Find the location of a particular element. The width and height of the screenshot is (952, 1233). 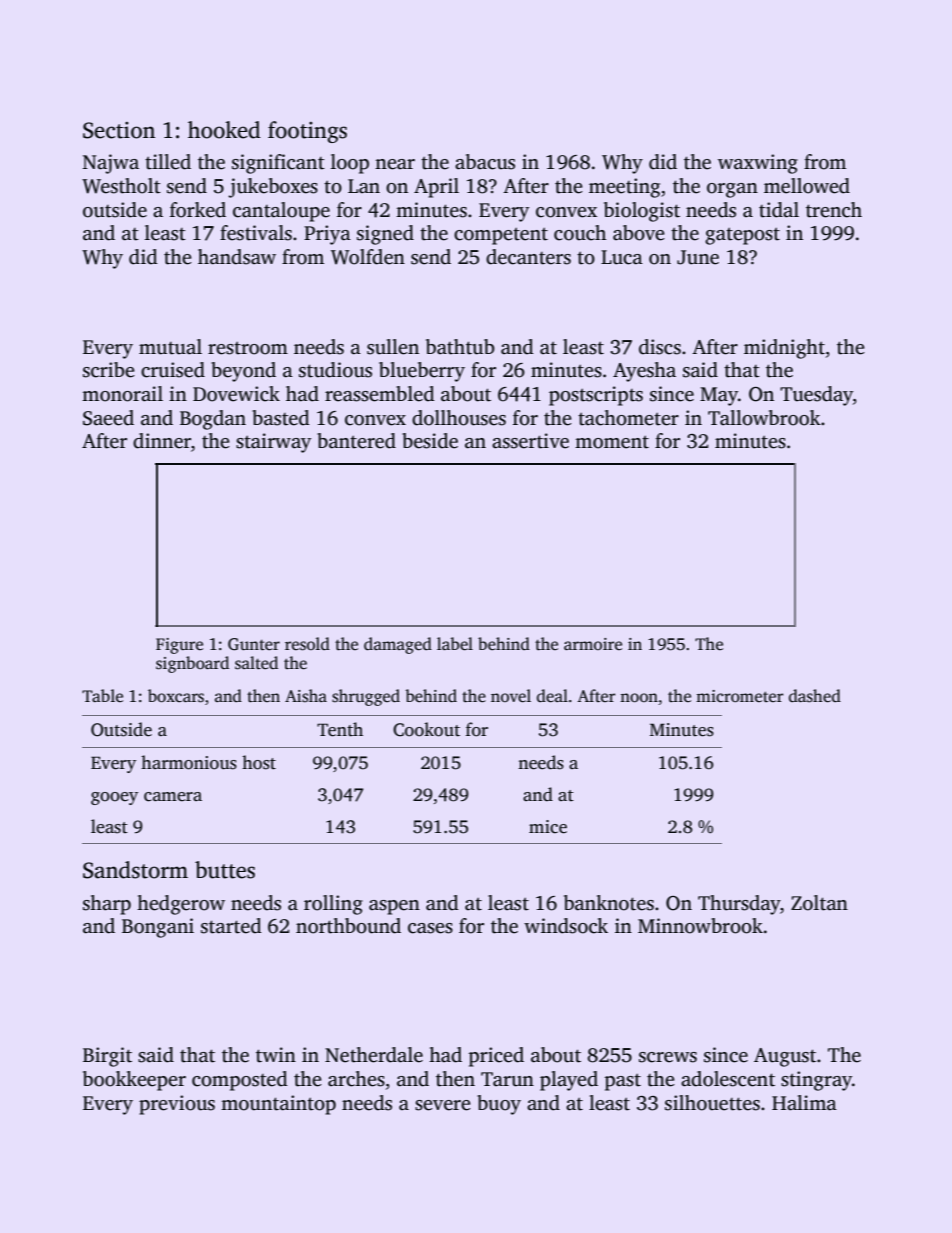

mice is located at coordinates (548, 827).
